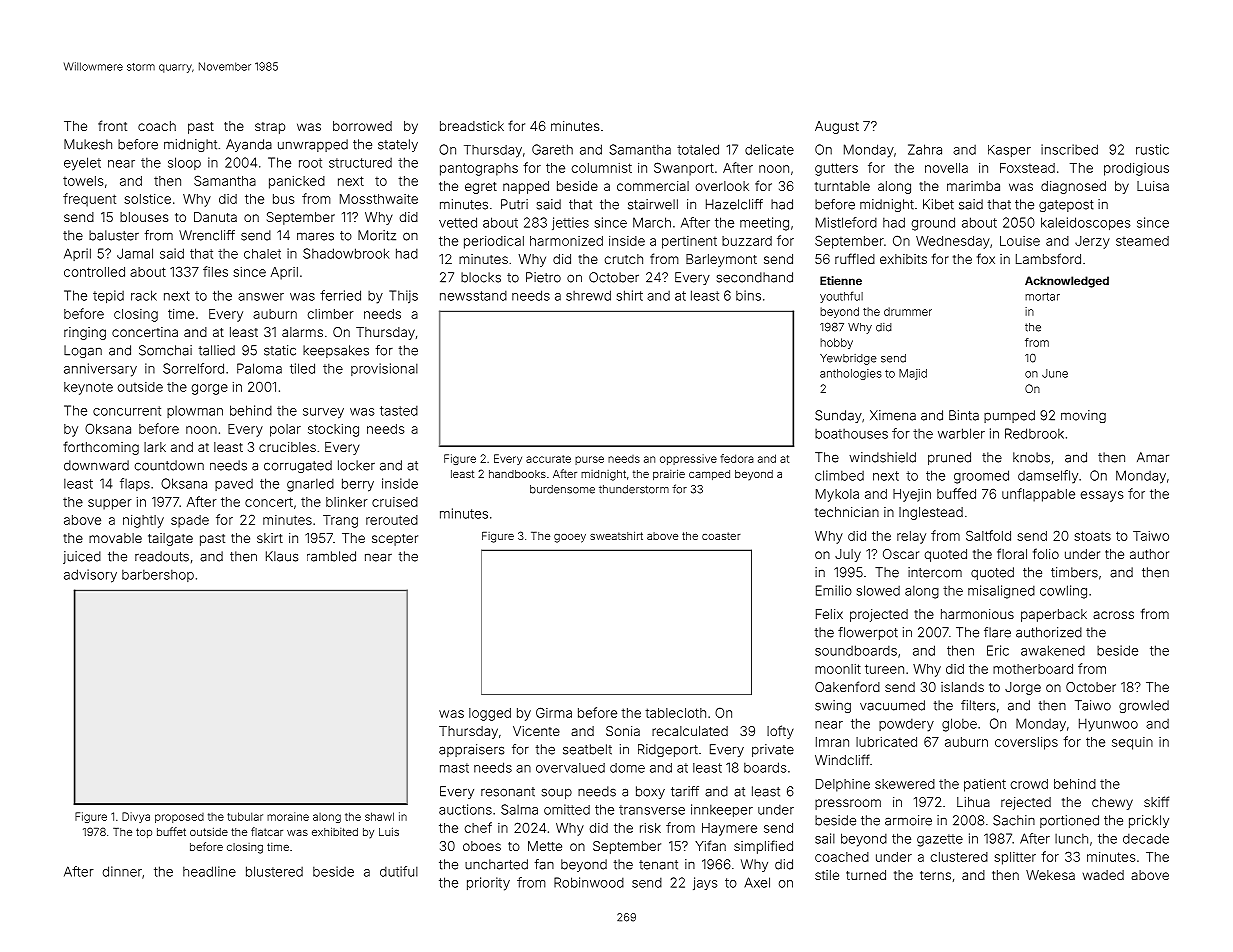 The width and height of the page is (1233, 952). Describe the element at coordinates (209, 871) in the page. I see `headline` at that location.
